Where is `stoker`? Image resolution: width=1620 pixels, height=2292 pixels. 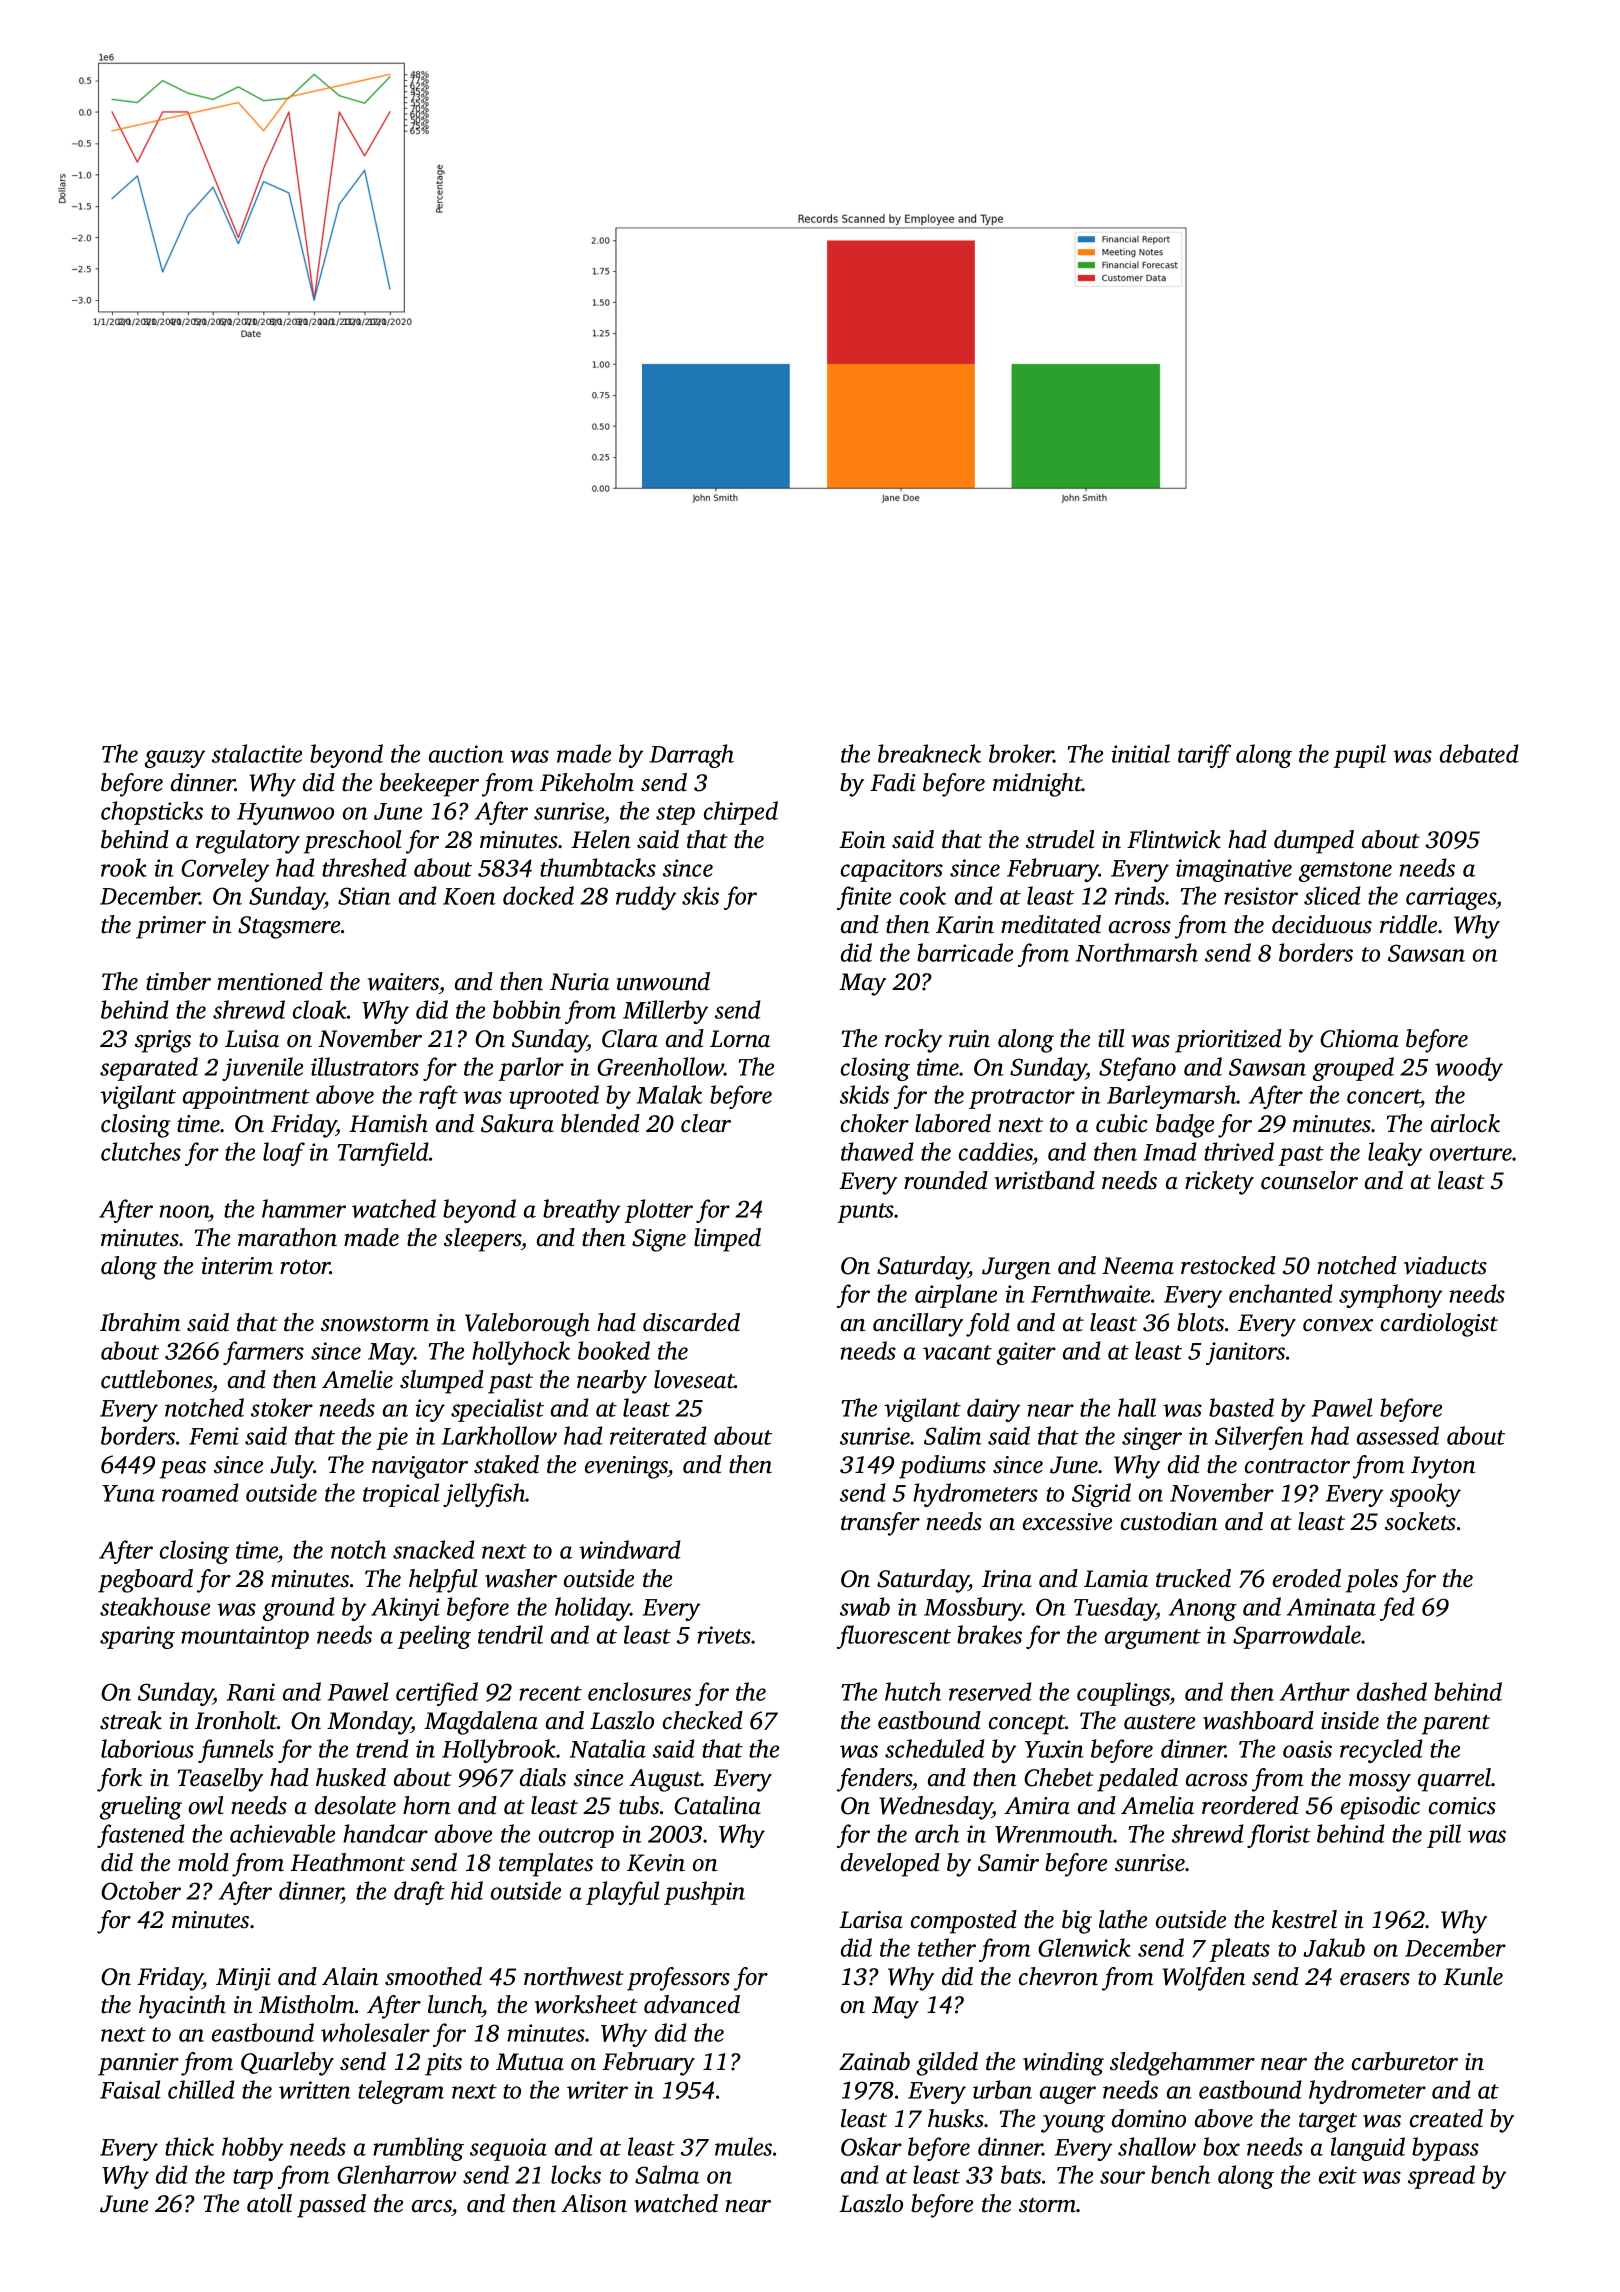 stoker is located at coordinates (282, 1407).
